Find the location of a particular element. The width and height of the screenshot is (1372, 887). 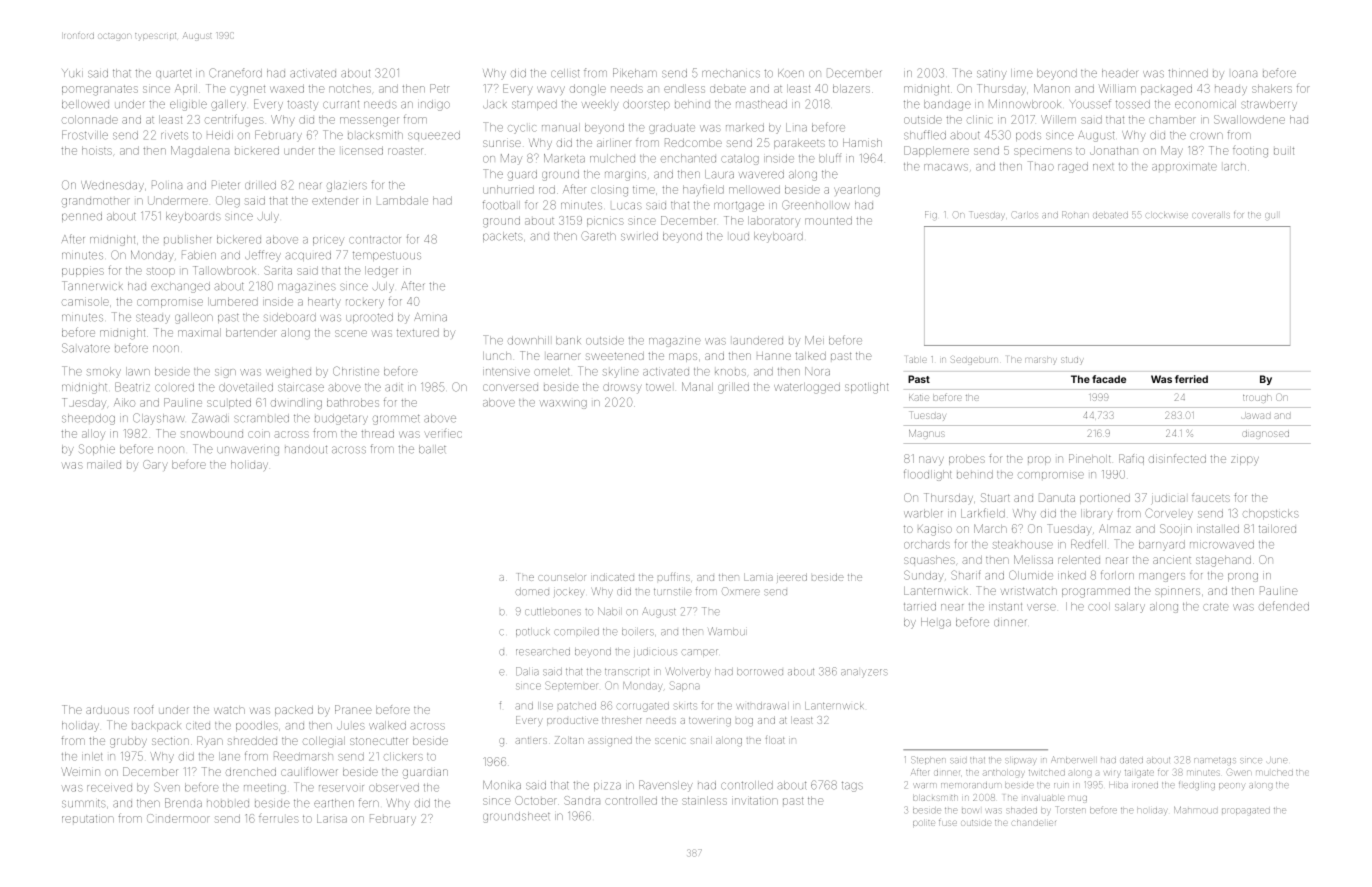

Larisa is located at coordinates (332, 818).
